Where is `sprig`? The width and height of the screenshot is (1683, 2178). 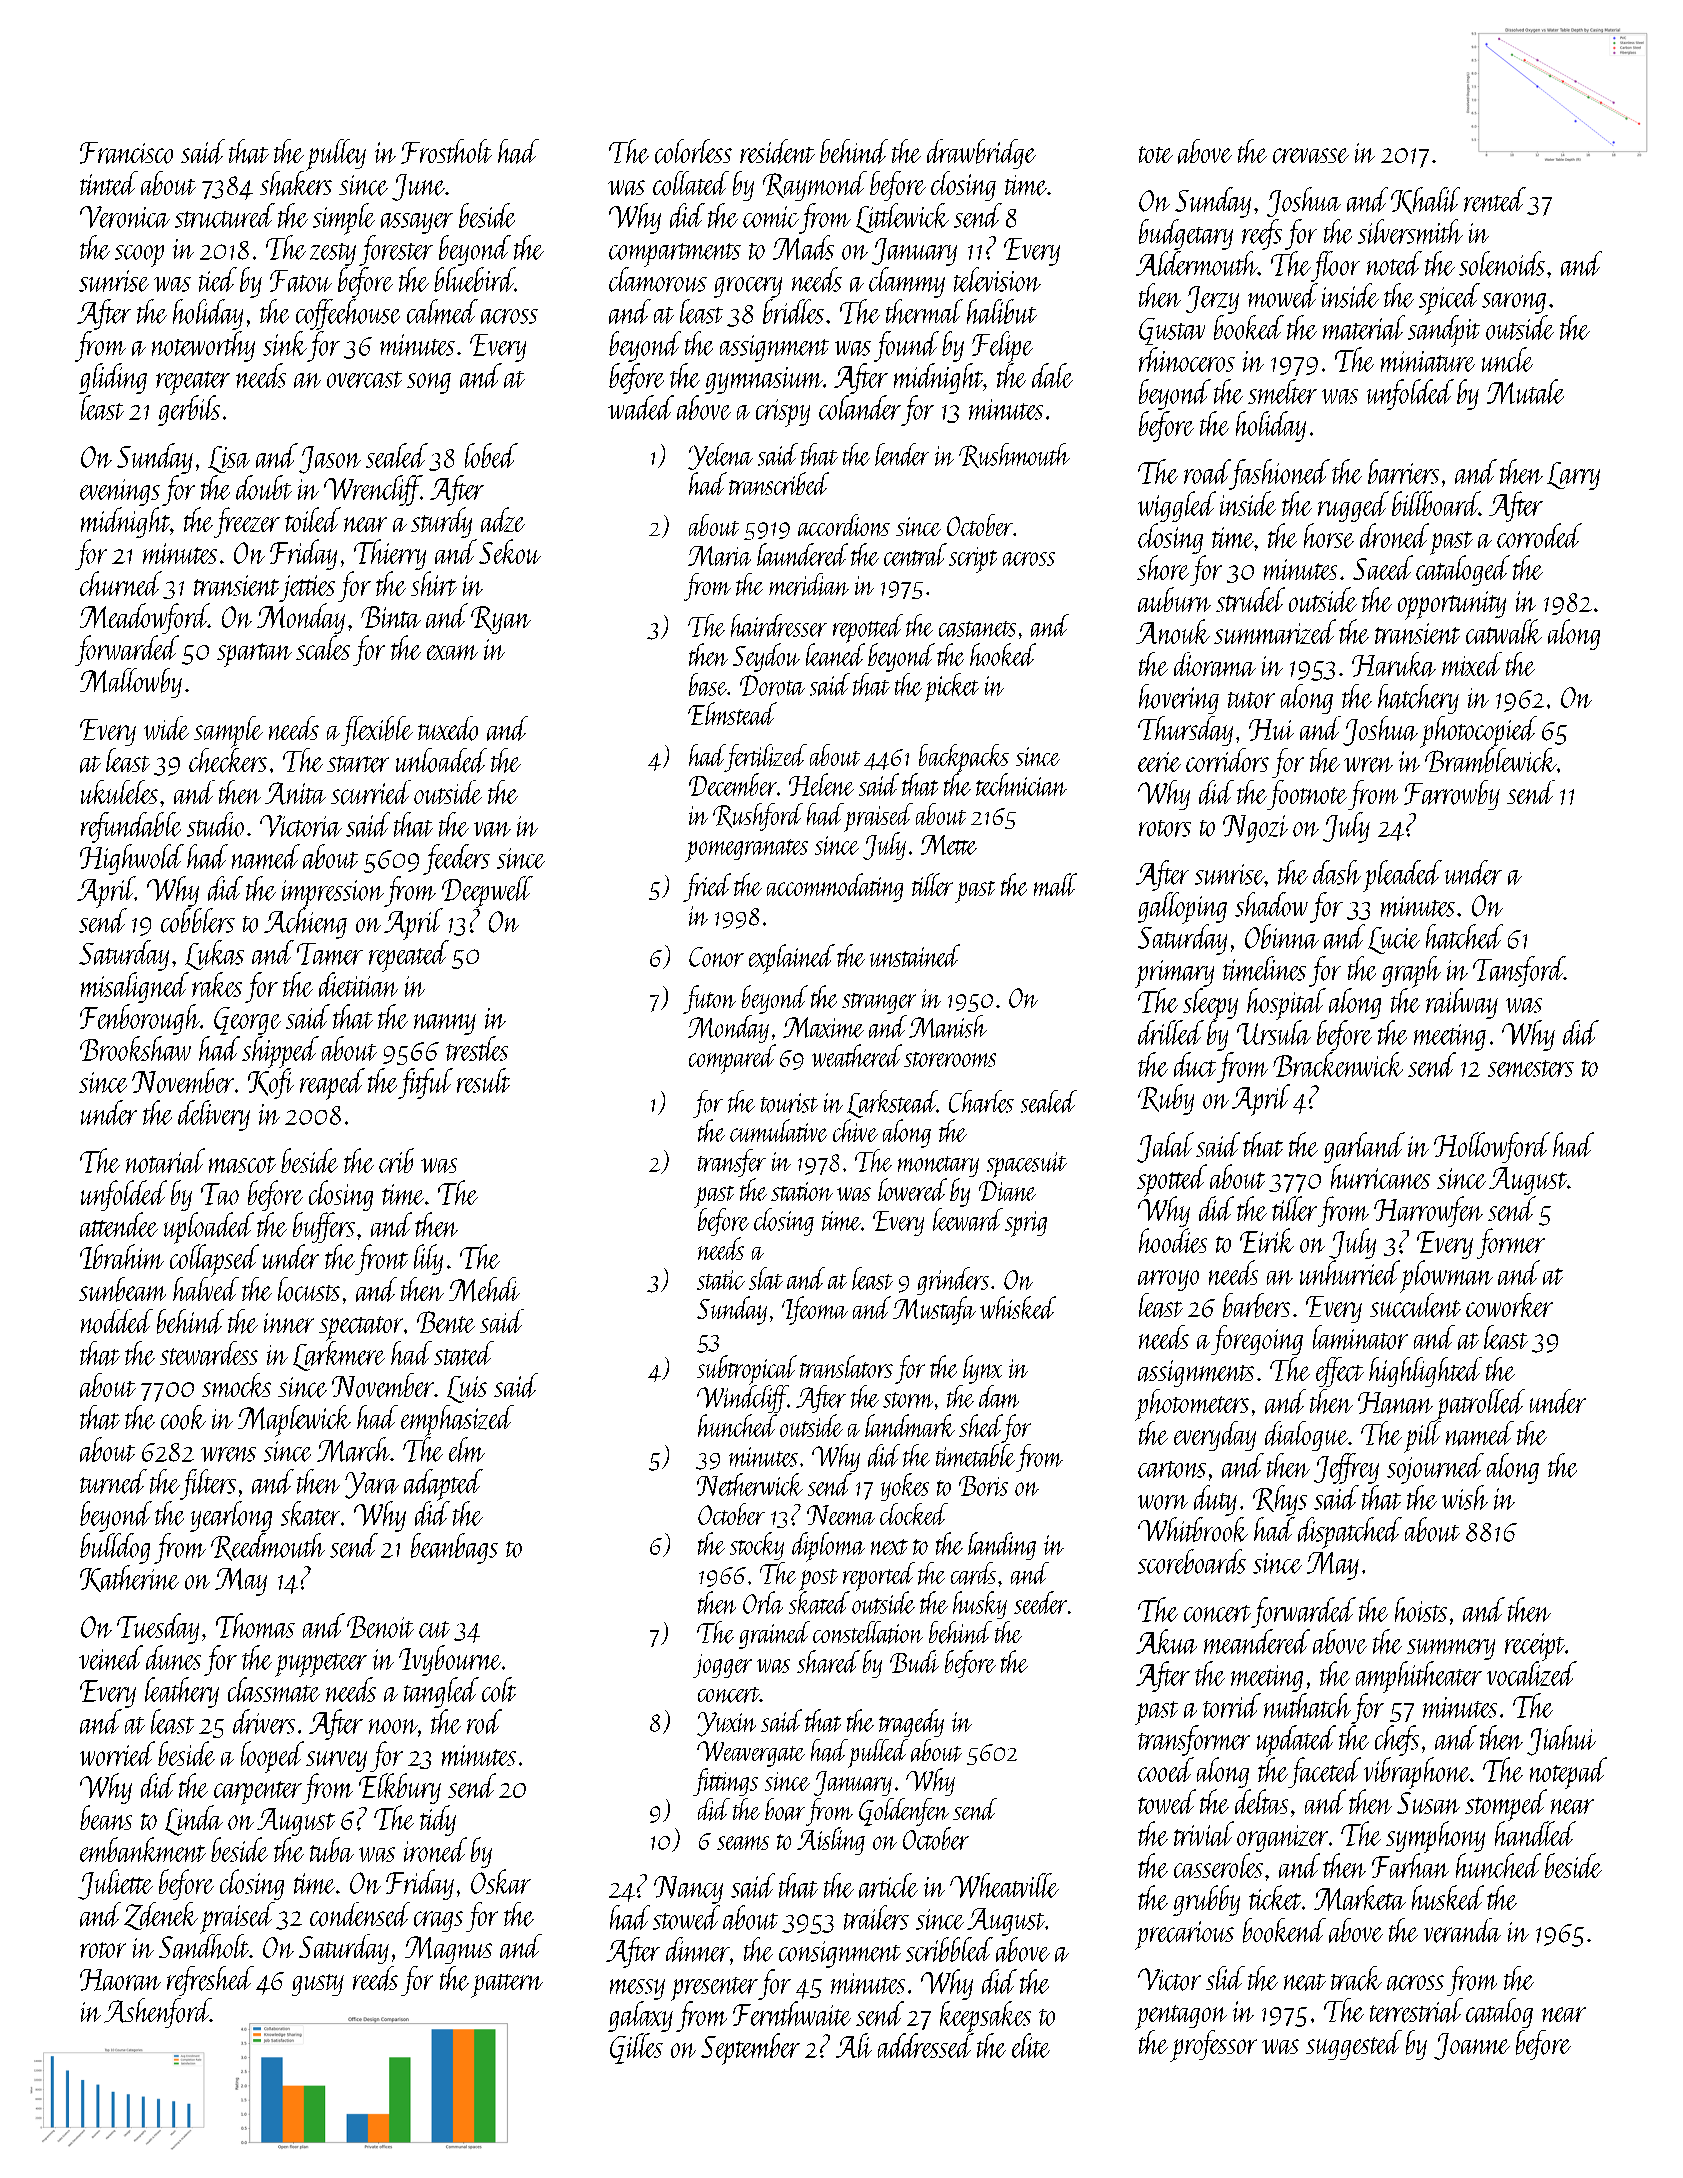 sprig is located at coordinates (1026, 1224).
